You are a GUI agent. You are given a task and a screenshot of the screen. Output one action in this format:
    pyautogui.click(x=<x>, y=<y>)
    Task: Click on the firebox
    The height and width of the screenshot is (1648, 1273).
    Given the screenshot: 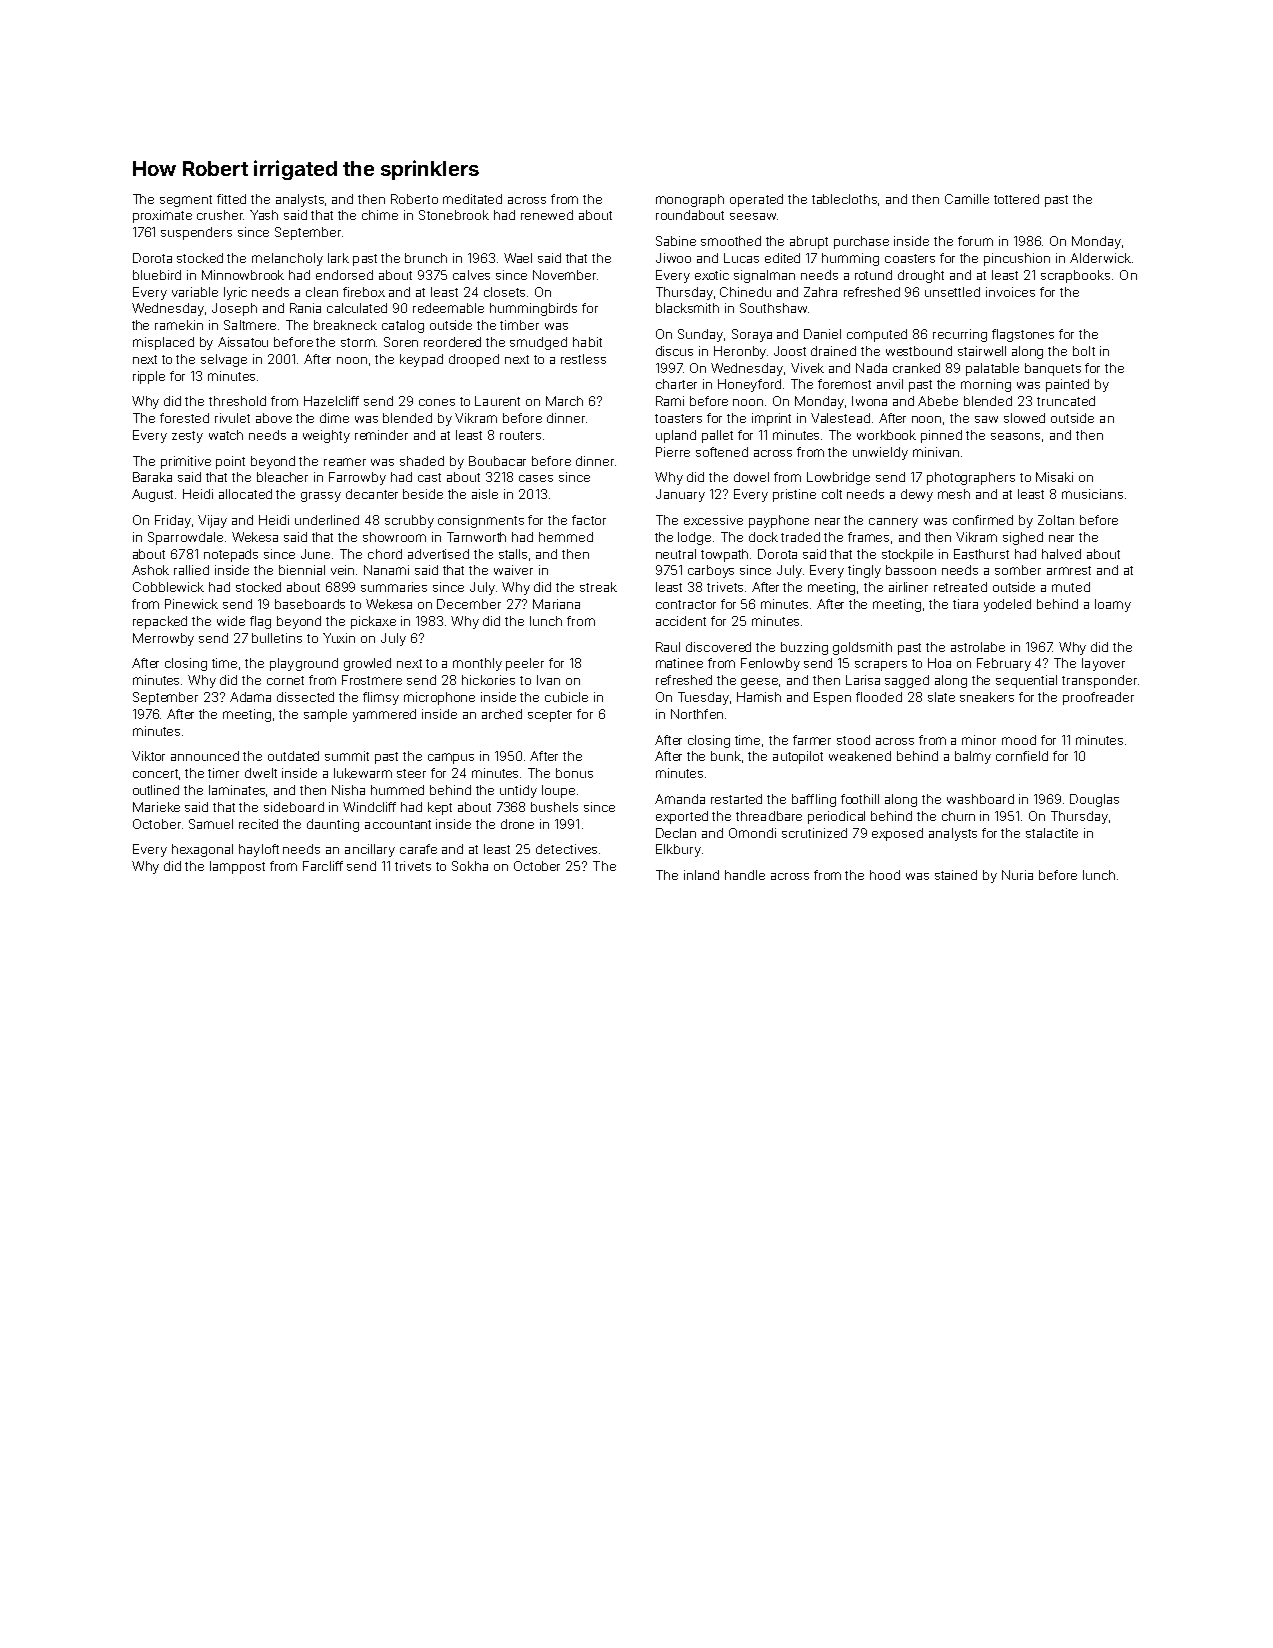 What is the action you would take?
    pyautogui.click(x=364, y=292)
